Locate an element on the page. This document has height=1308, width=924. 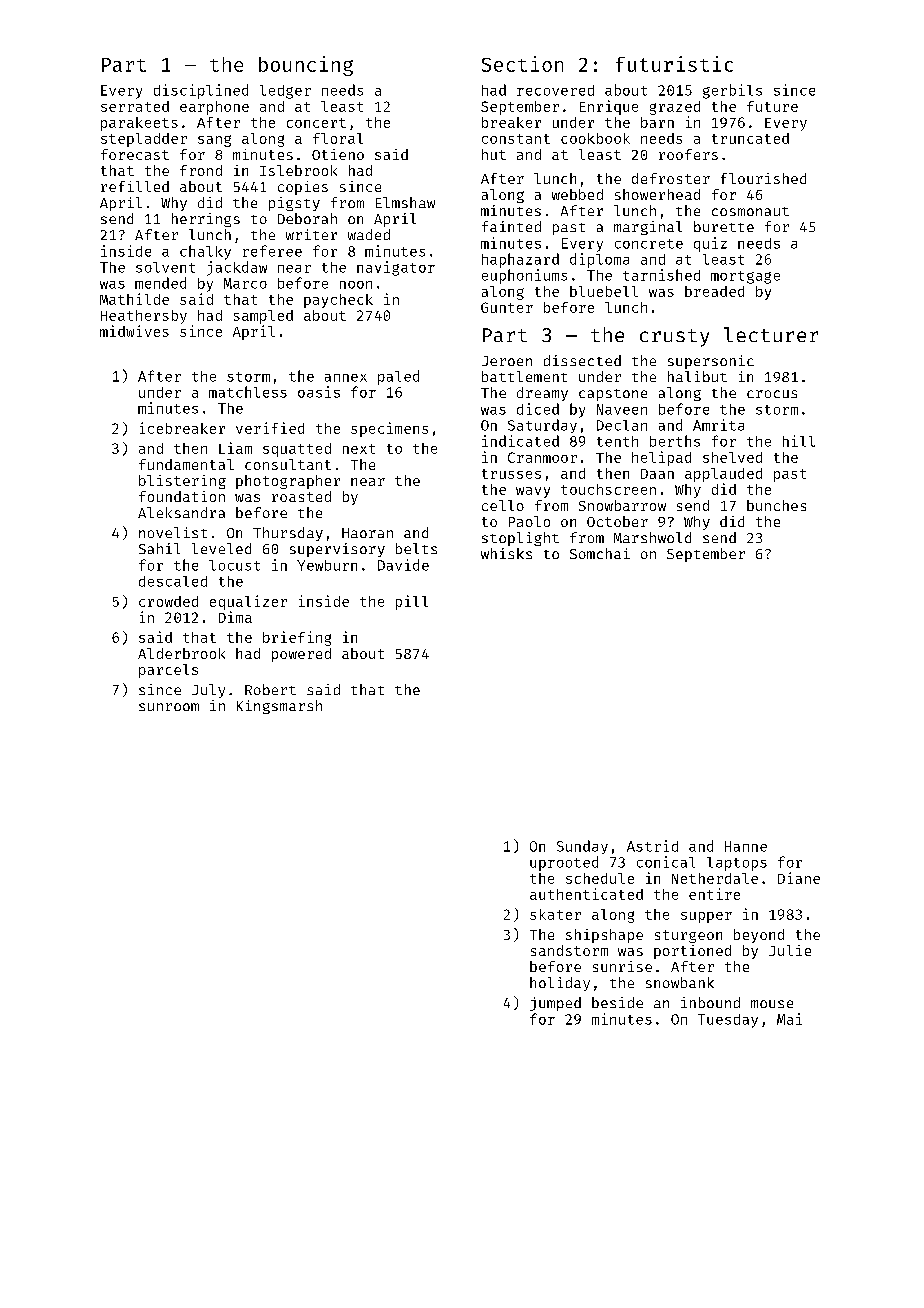
fundamental is located at coordinates (186, 464).
